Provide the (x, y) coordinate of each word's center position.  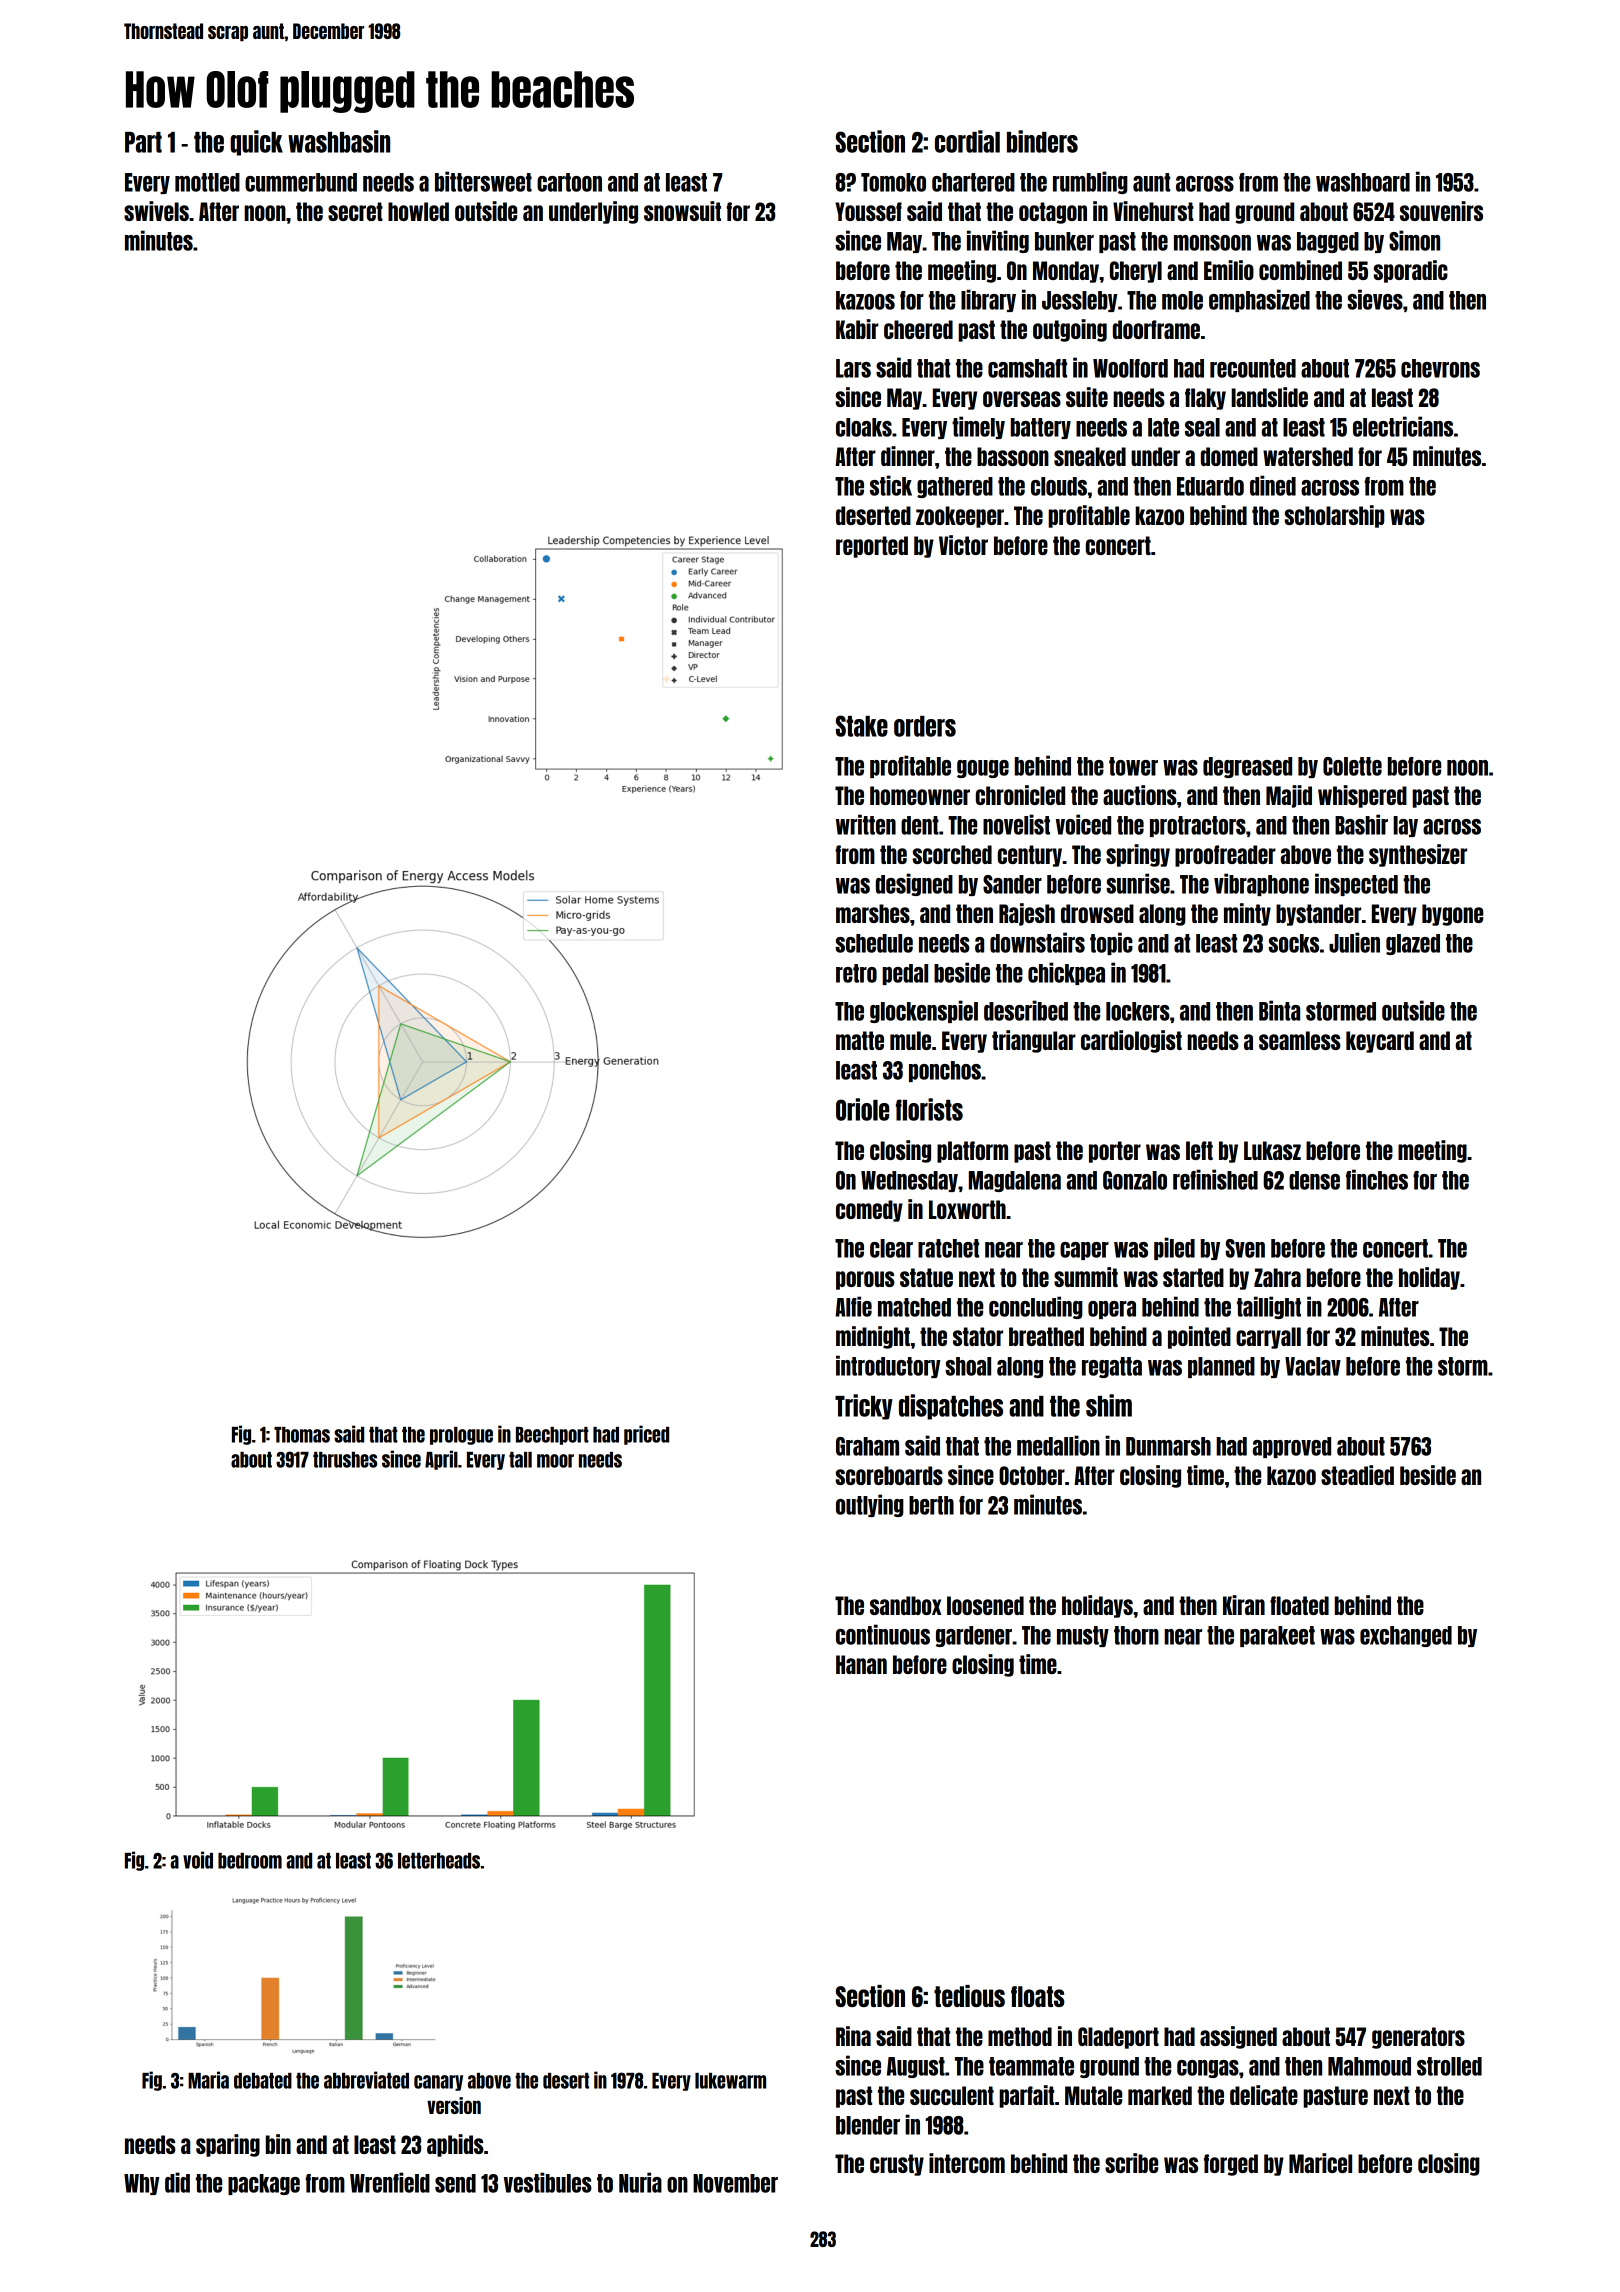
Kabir (857, 329)
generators (1418, 2038)
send (455, 2183)
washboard (1363, 182)
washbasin (339, 141)
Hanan (861, 1664)
